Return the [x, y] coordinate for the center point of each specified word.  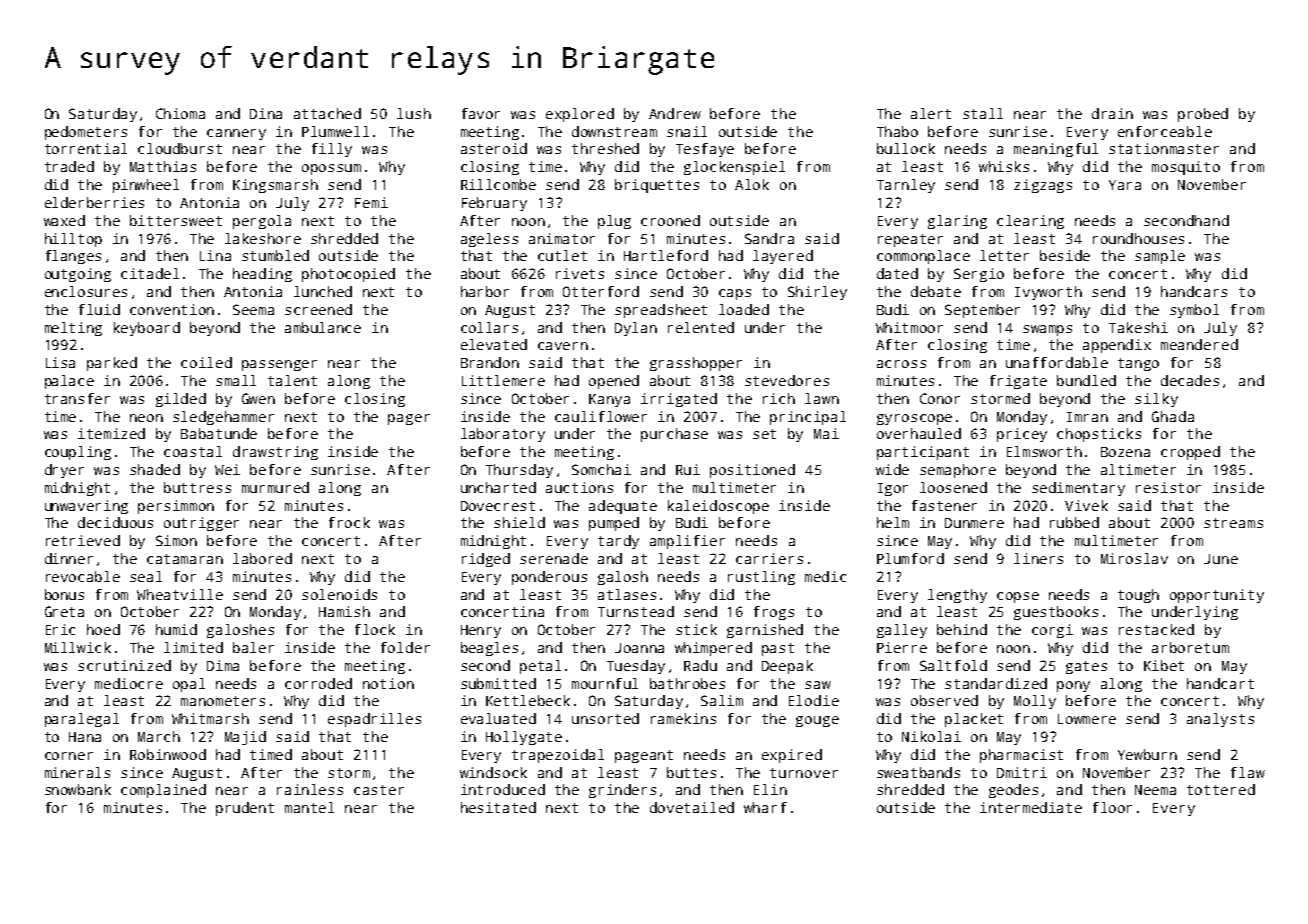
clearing [1030, 222]
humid [176, 629]
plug [614, 222]
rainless [310, 789]
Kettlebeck [528, 700]
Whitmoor [909, 327]
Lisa [60, 362]
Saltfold [953, 665]
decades [1190, 380]
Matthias [163, 166]
